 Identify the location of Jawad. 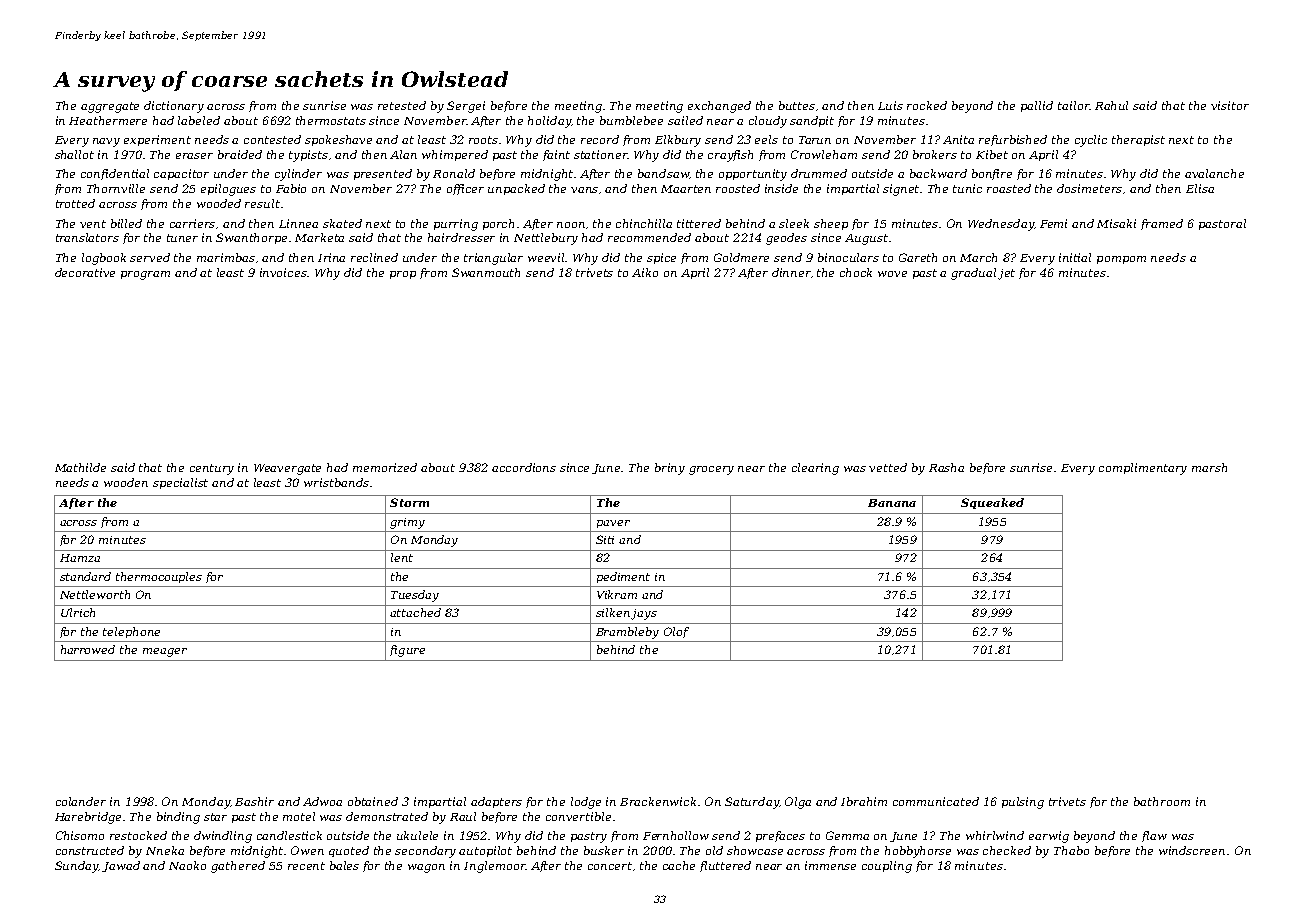
(121, 866).
